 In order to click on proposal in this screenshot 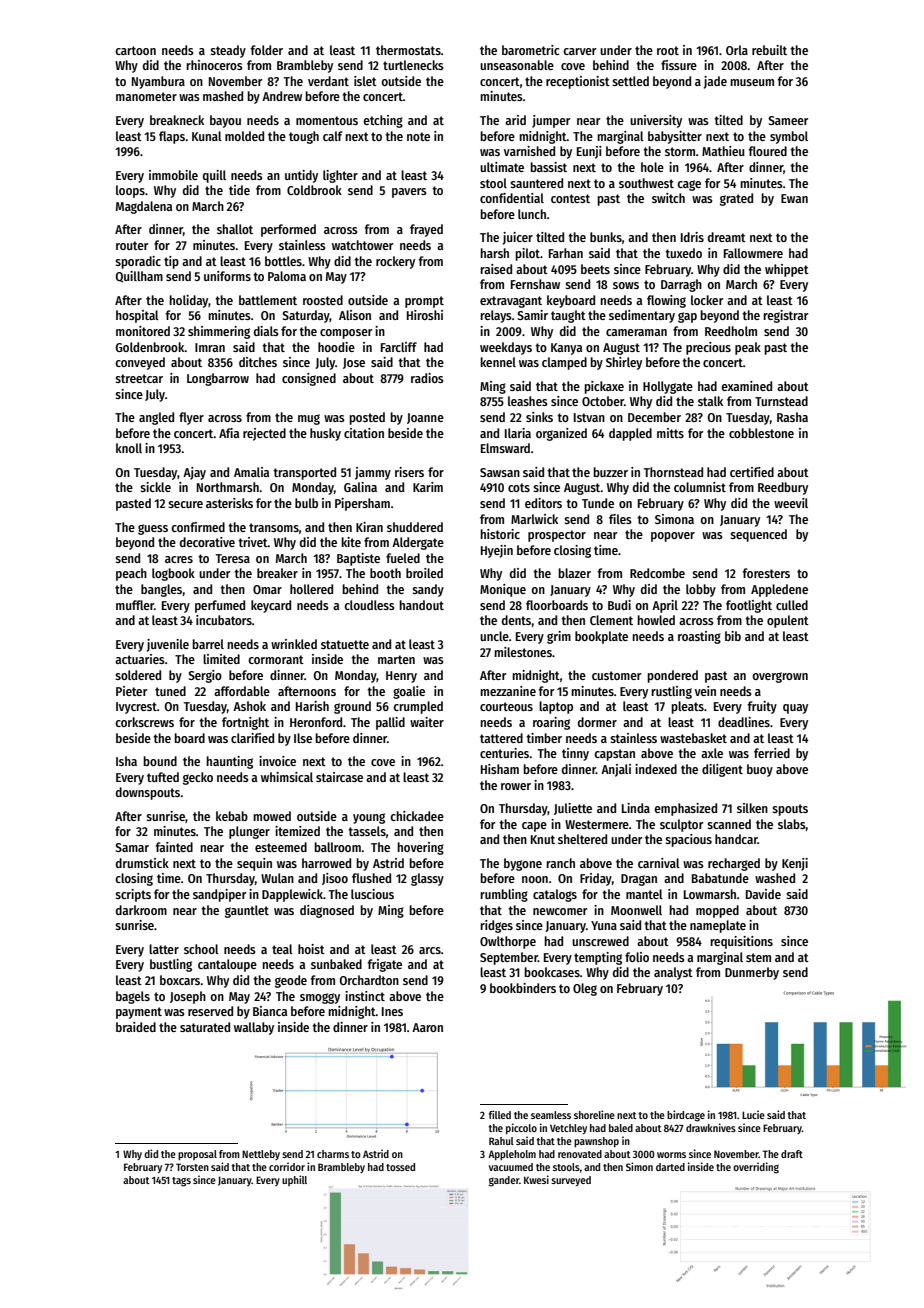, I will do `click(197, 1155)`.
